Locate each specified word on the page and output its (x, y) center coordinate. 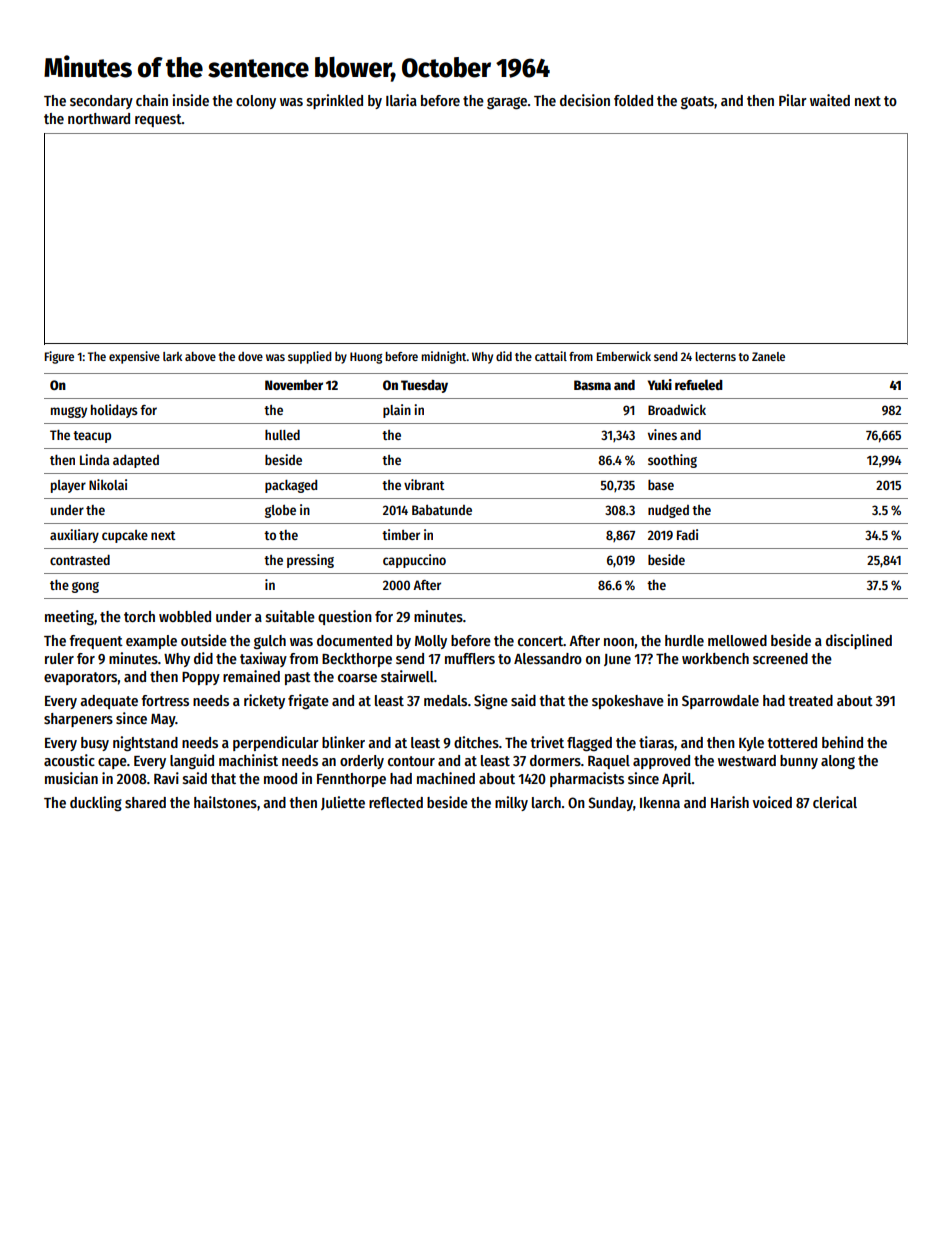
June (617, 660)
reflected (396, 802)
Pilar (793, 100)
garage (507, 103)
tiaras (656, 742)
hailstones (225, 802)
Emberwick (624, 356)
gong (85, 587)
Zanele (768, 356)
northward (99, 118)
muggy (69, 412)
